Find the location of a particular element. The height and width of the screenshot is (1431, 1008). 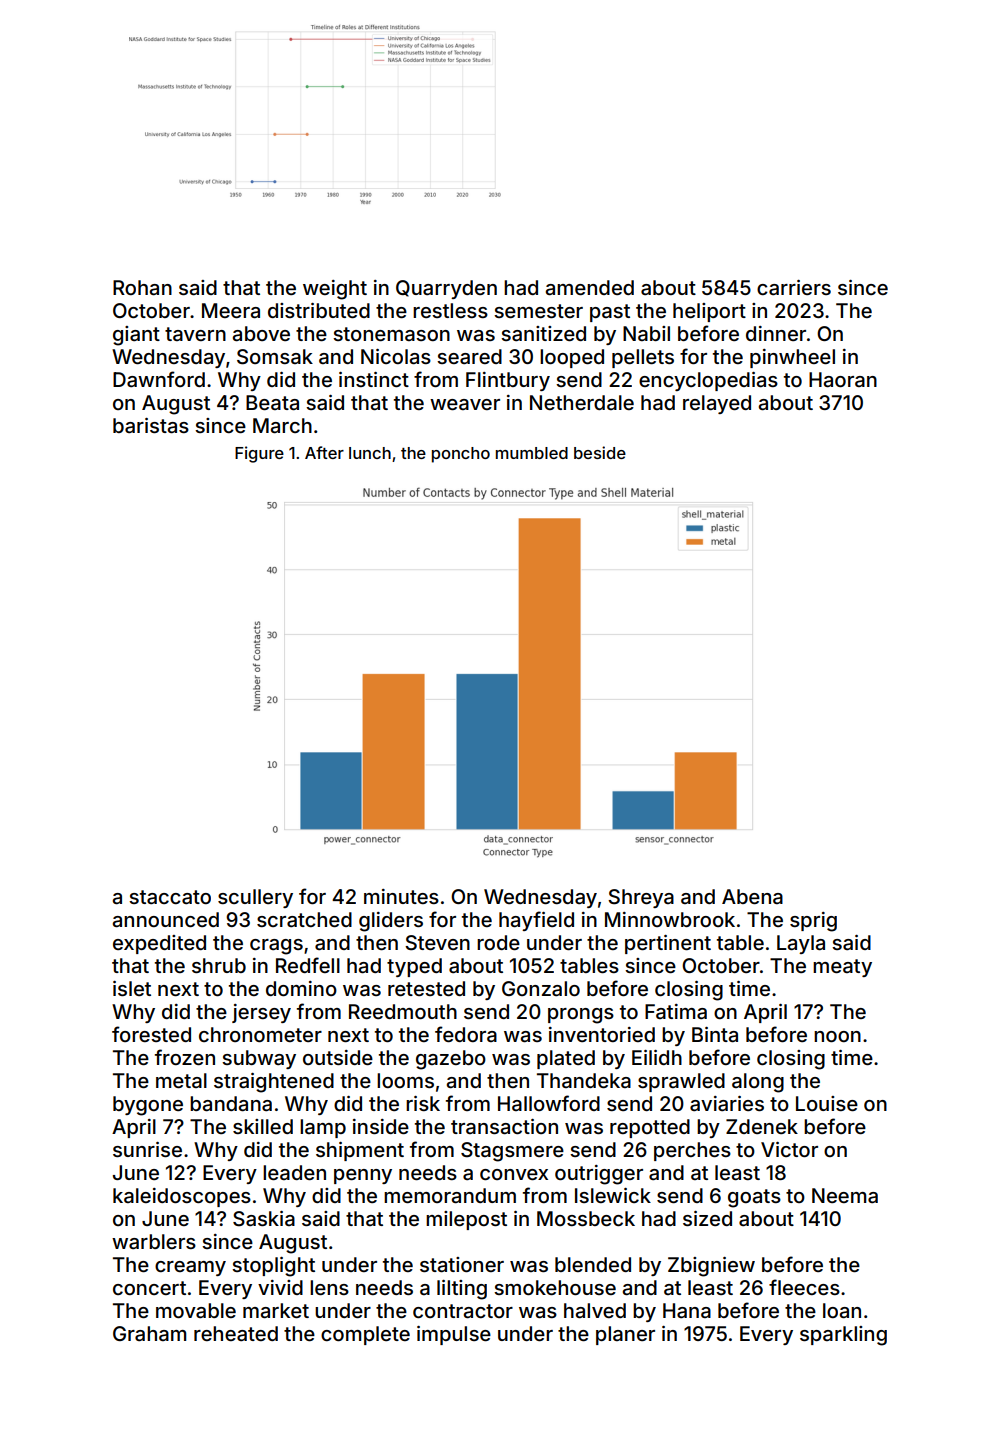

Meera is located at coordinates (231, 310).
